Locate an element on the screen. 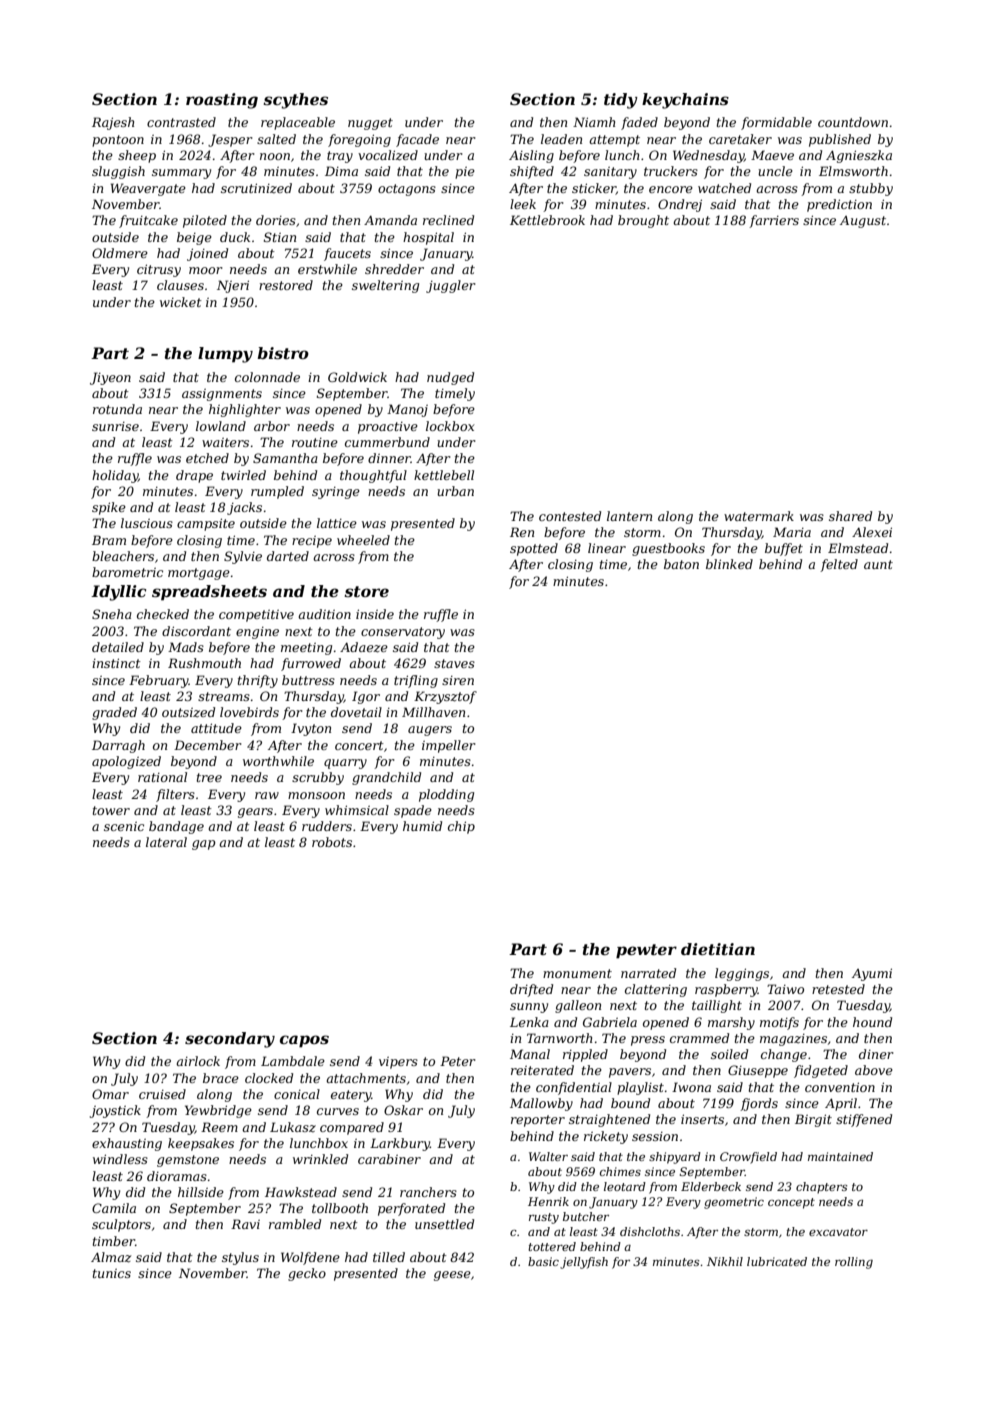 The height and width of the screenshot is (1426, 985). lockbox is located at coordinates (450, 426).
